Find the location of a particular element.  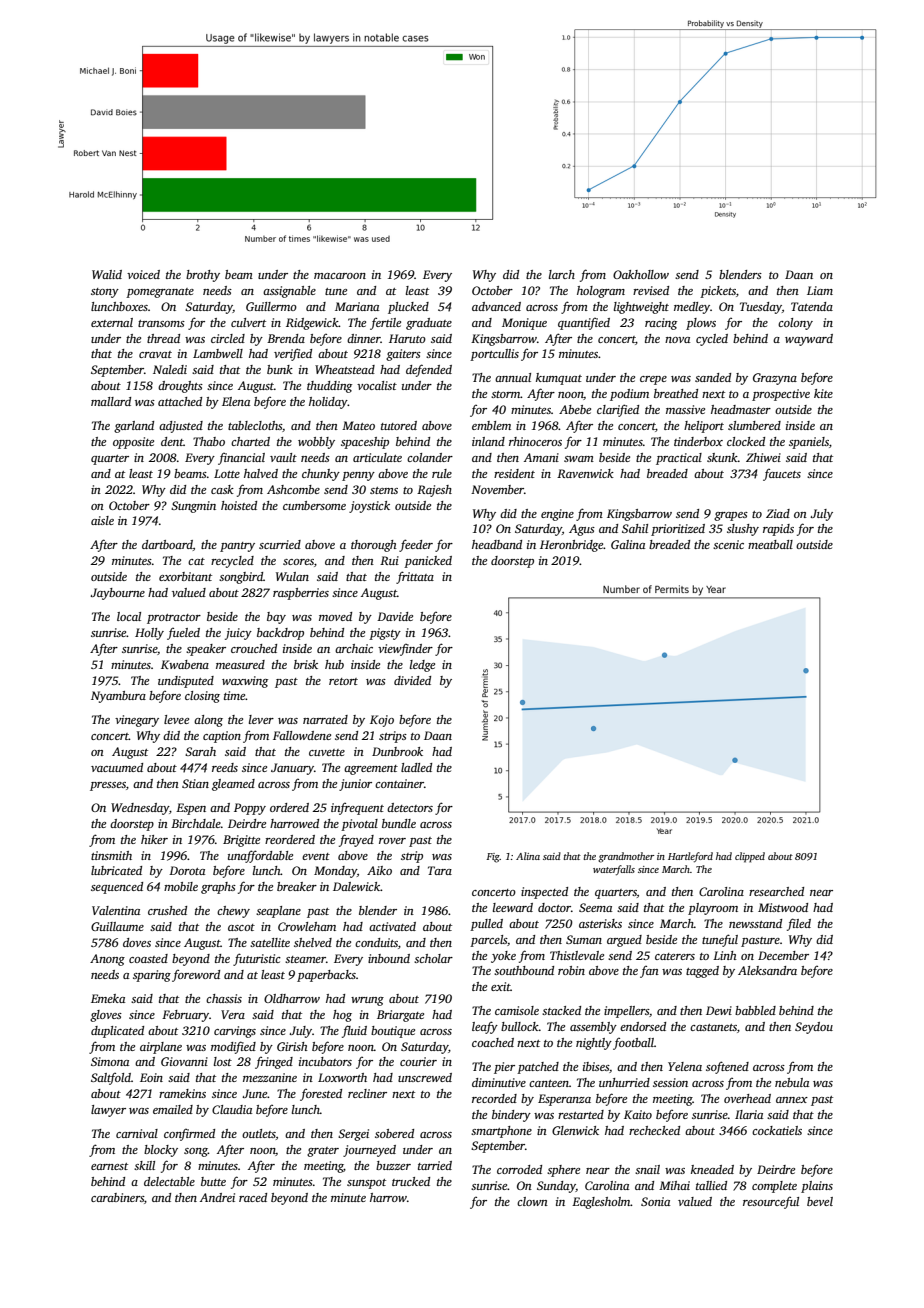

colony is located at coordinates (795, 324).
